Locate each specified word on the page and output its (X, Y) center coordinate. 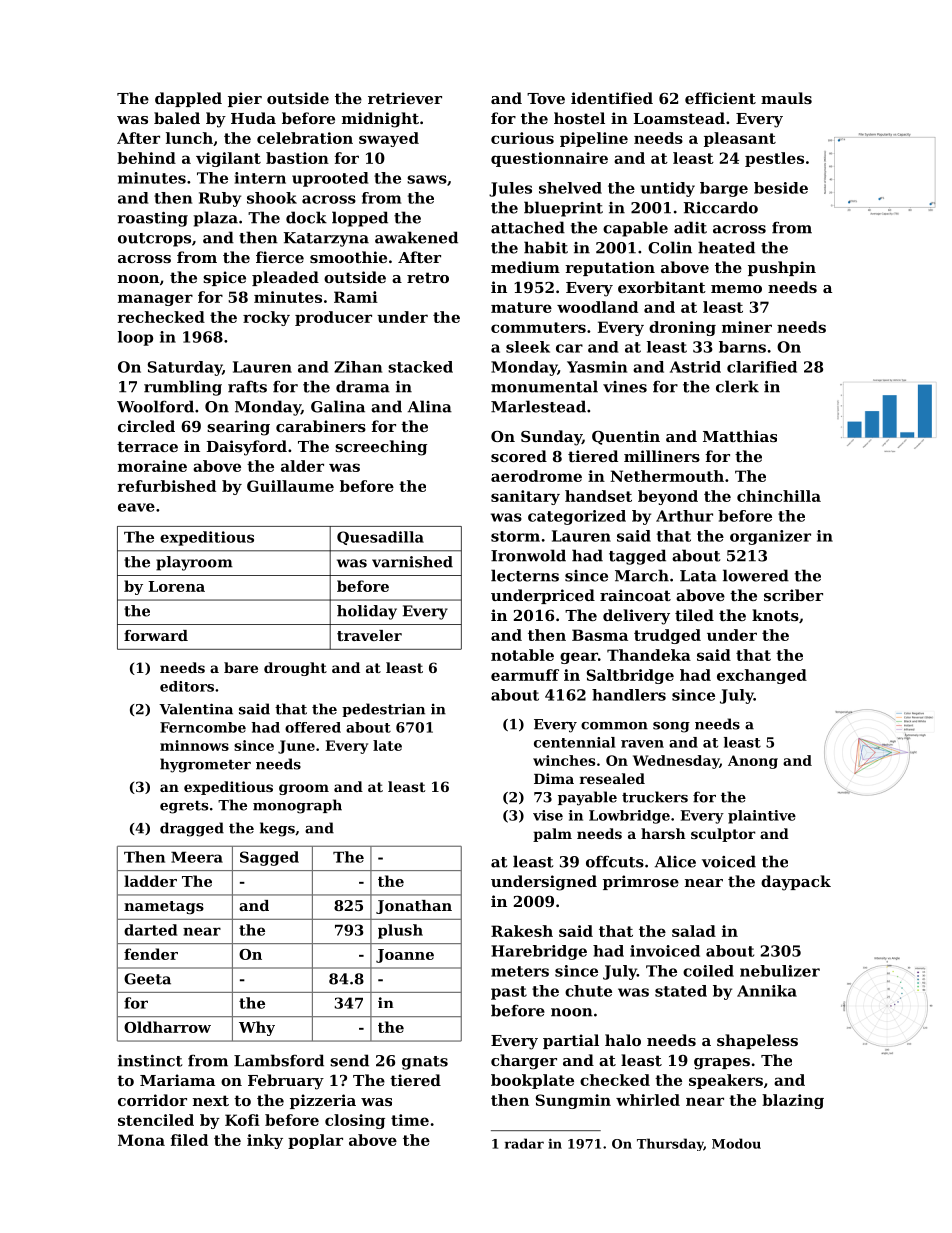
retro (428, 277)
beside (781, 188)
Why (257, 1028)
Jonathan (414, 907)
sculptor (723, 835)
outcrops (154, 240)
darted (150, 930)
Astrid (695, 367)
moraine (152, 466)
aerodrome (536, 476)
